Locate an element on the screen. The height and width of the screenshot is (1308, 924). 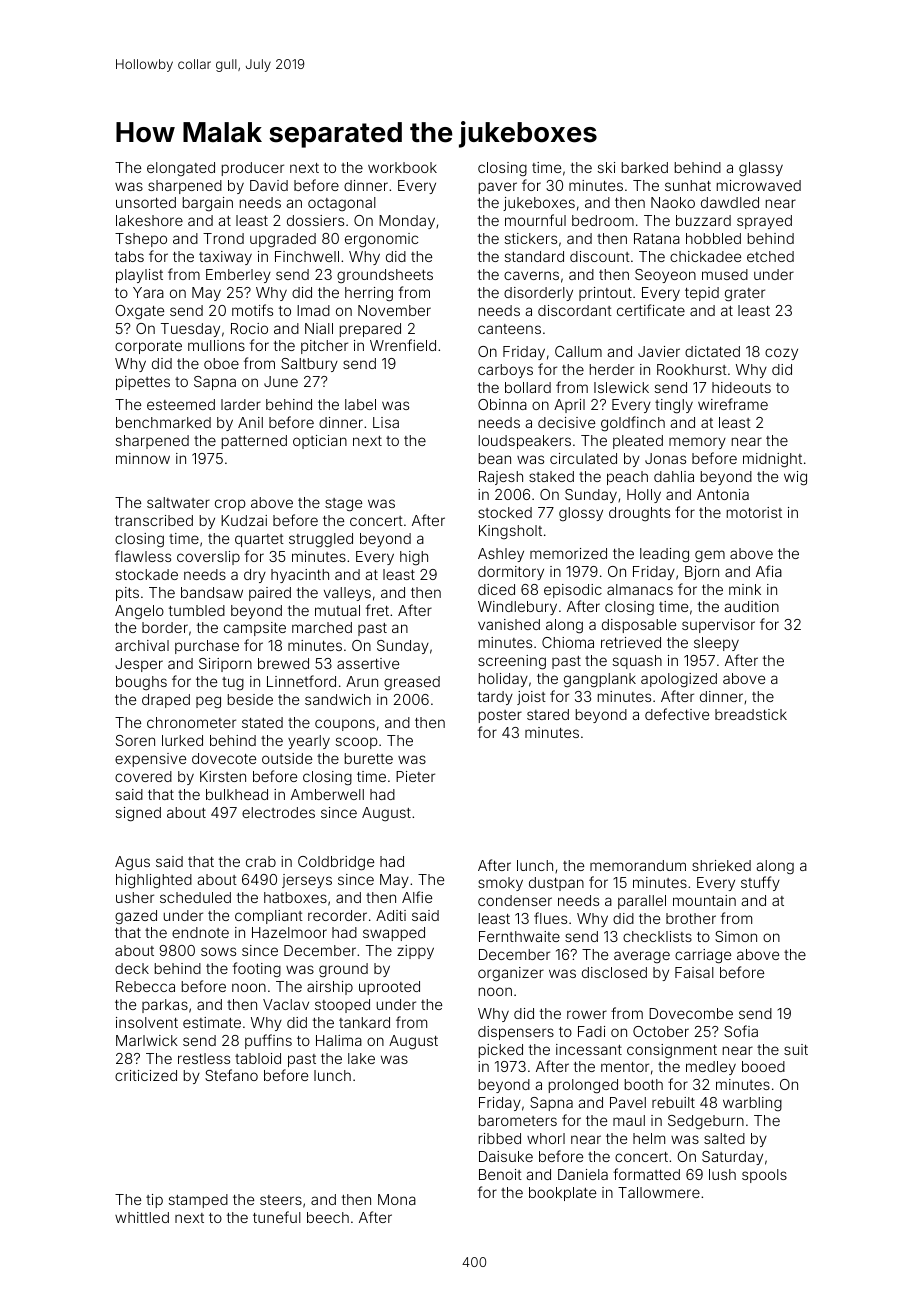
Marlwick is located at coordinates (147, 1040).
